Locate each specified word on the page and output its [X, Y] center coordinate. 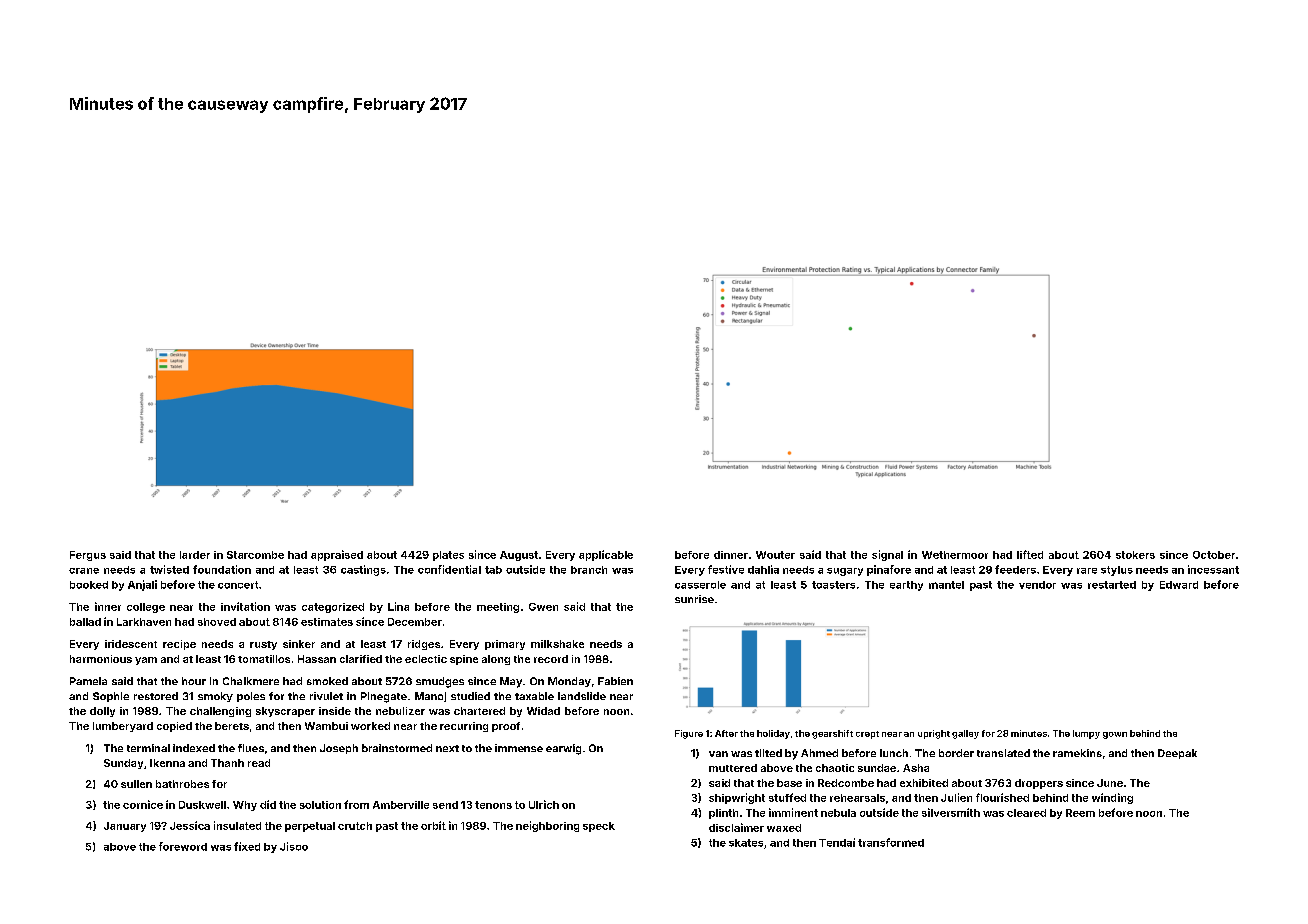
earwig [563, 749]
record [551, 659]
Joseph [339, 749]
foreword [183, 846]
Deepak [1177, 754]
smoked [327, 681]
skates [746, 843]
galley [965, 734]
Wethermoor [955, 555]
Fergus [88, 556]
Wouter [775, 555]
